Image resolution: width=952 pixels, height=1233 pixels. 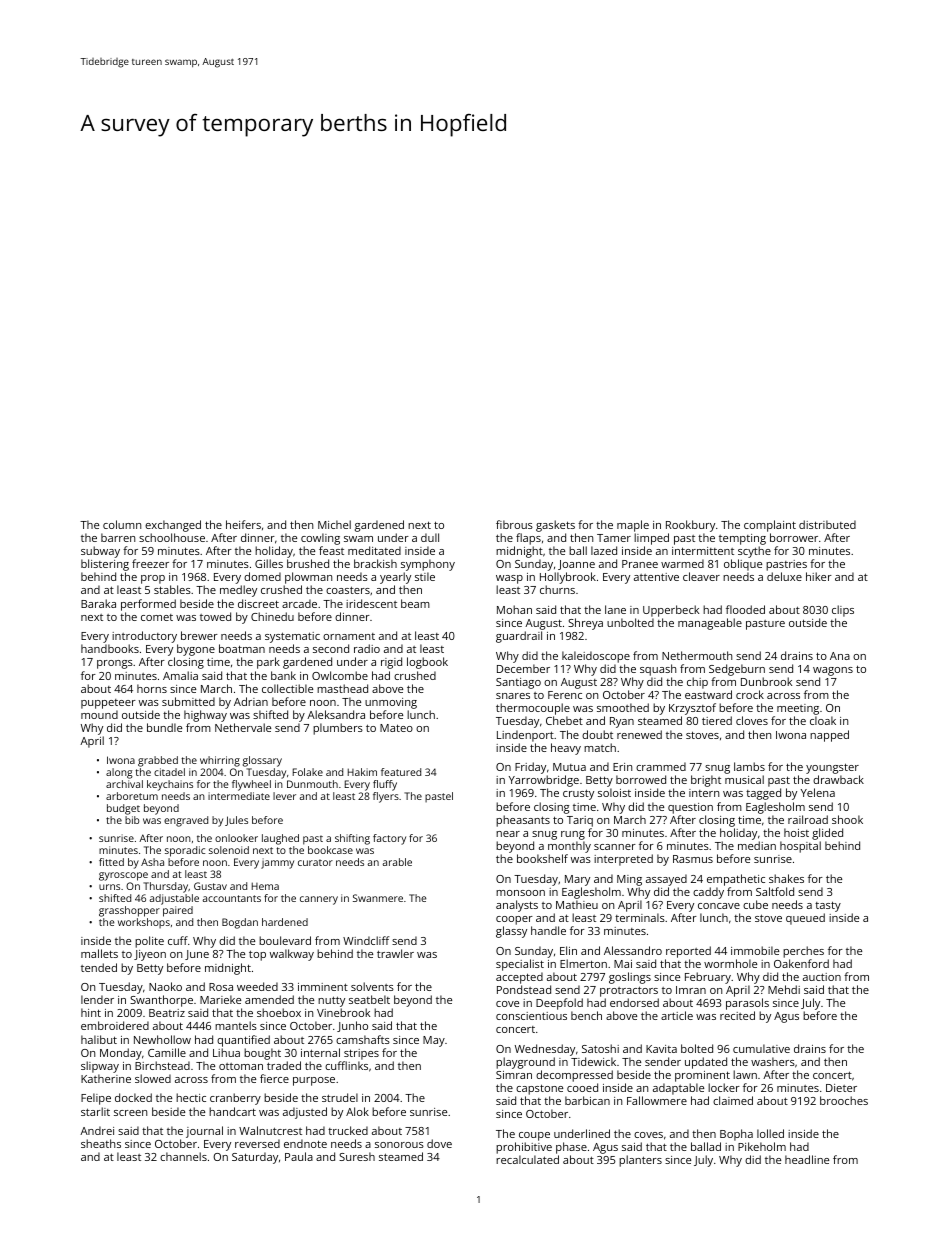 I want to click on thermocouple, so click(x=533, y=709).
